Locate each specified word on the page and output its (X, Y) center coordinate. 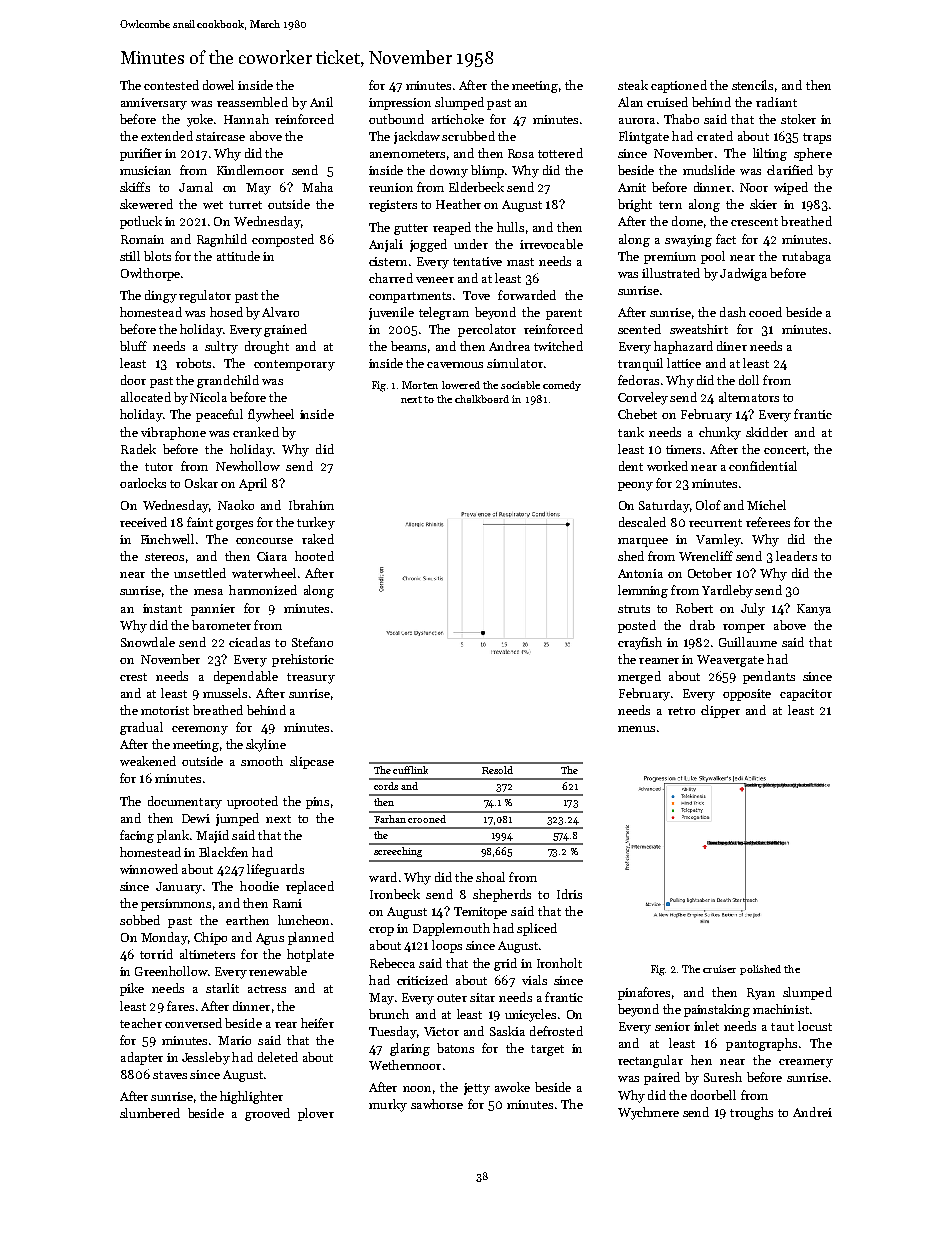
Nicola (208, 397)
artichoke (458, 119)
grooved (267, 1114)
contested (171, 85)
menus (636, 729)
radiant (776, 102)
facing (137, 836)
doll (749, 380)
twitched (558, 346)
